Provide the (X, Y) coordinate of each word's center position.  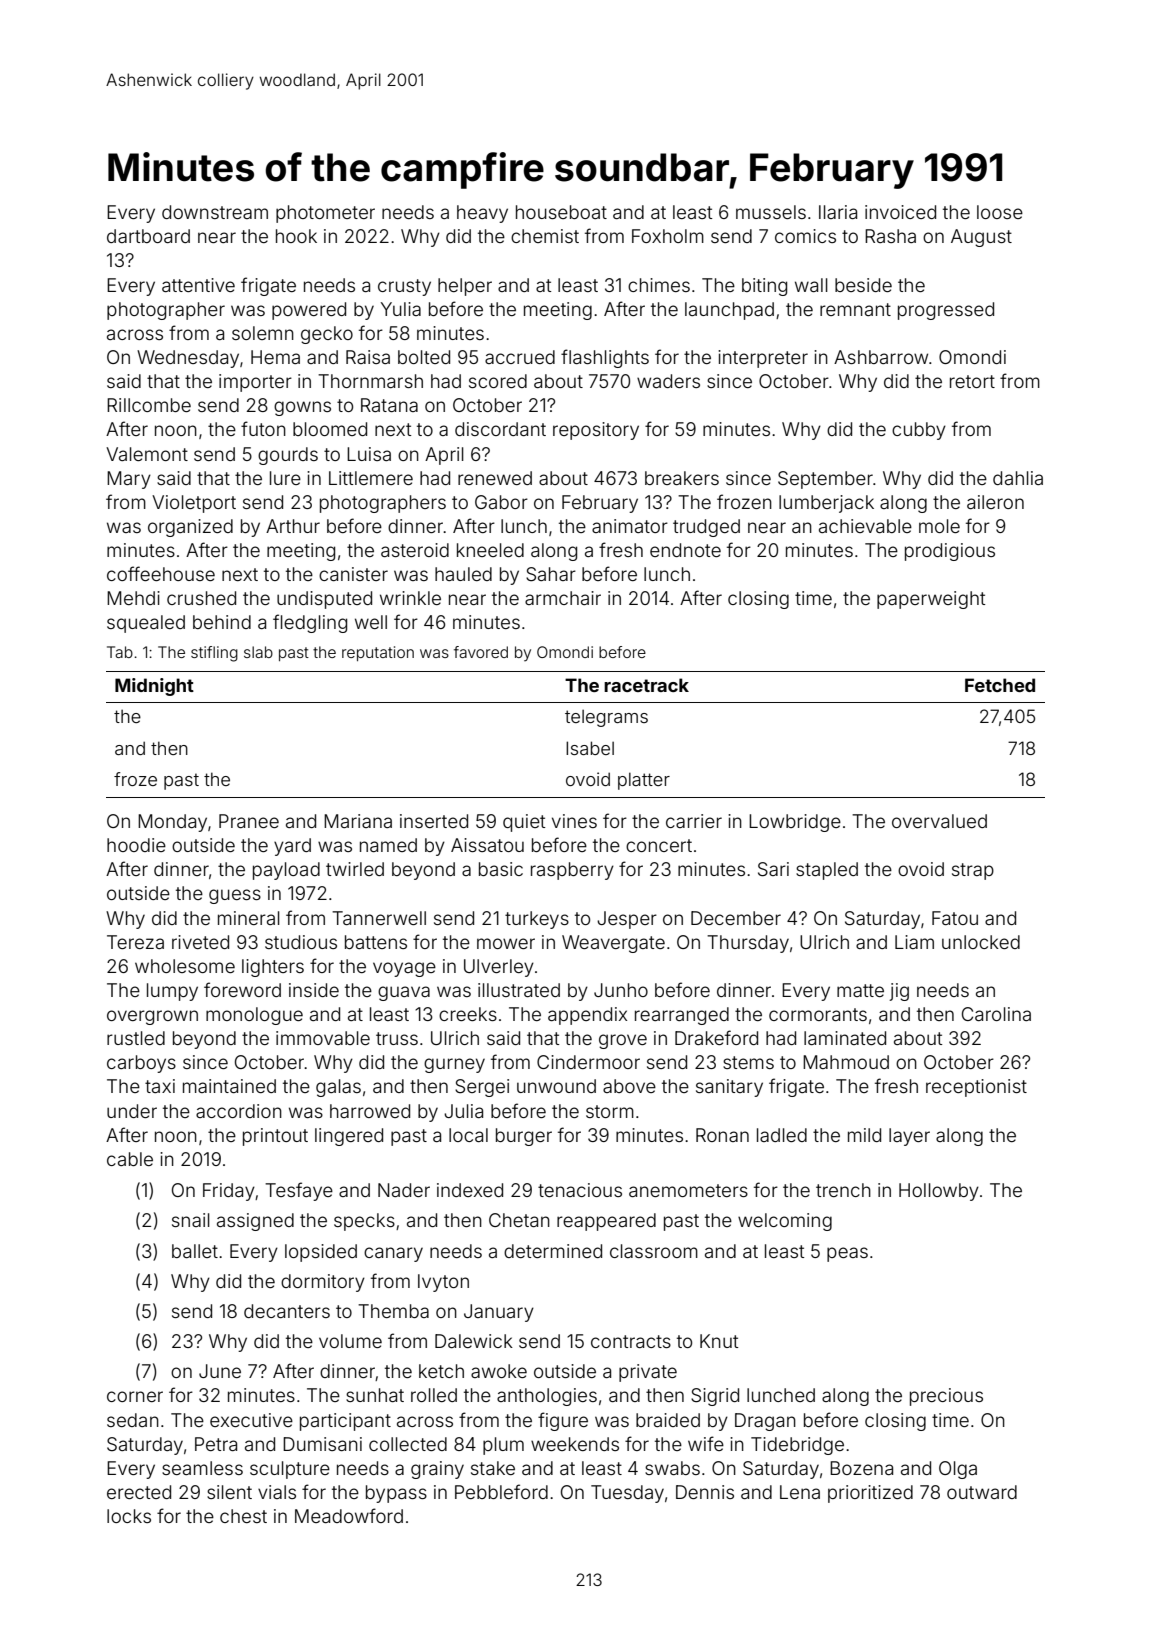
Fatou (955, 918)
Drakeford (716, 1037)
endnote (685, 550)
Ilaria (838, 212)
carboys (141, 1064)
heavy (482, 214)
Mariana (358, 821)
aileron (995, 502)
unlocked (981, 942)
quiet (524, 823)
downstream (215, 212)
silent (229, 1492)
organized (190, 528)
